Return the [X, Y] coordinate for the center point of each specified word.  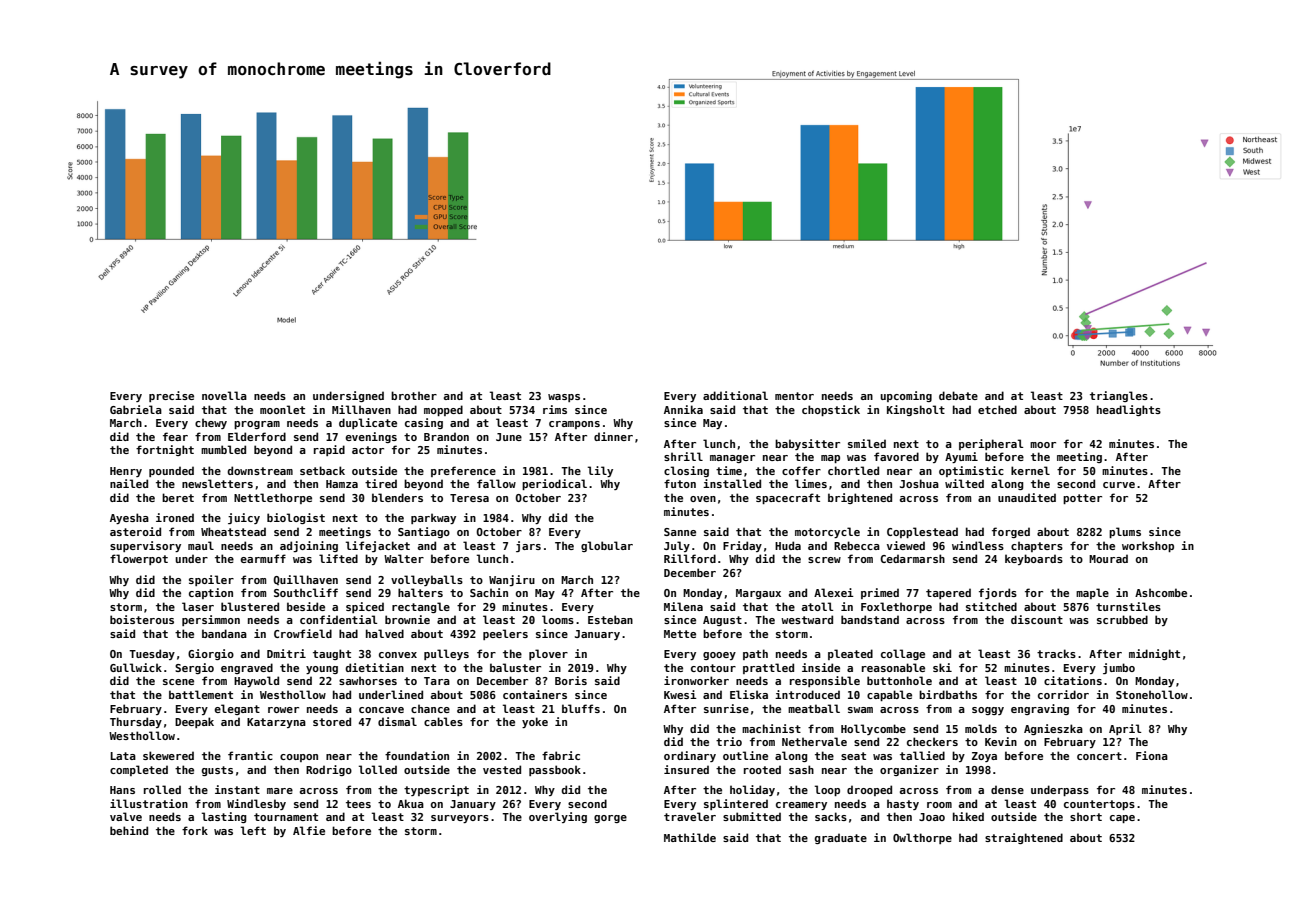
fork [195, 830]
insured [686, 769]
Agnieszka [1053, 729]
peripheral [991, 444]
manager [732, 459]
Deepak [194, 722]
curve [1119, 485]
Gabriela [136, 409]
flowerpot [139, 559]
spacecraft [788, 498]
